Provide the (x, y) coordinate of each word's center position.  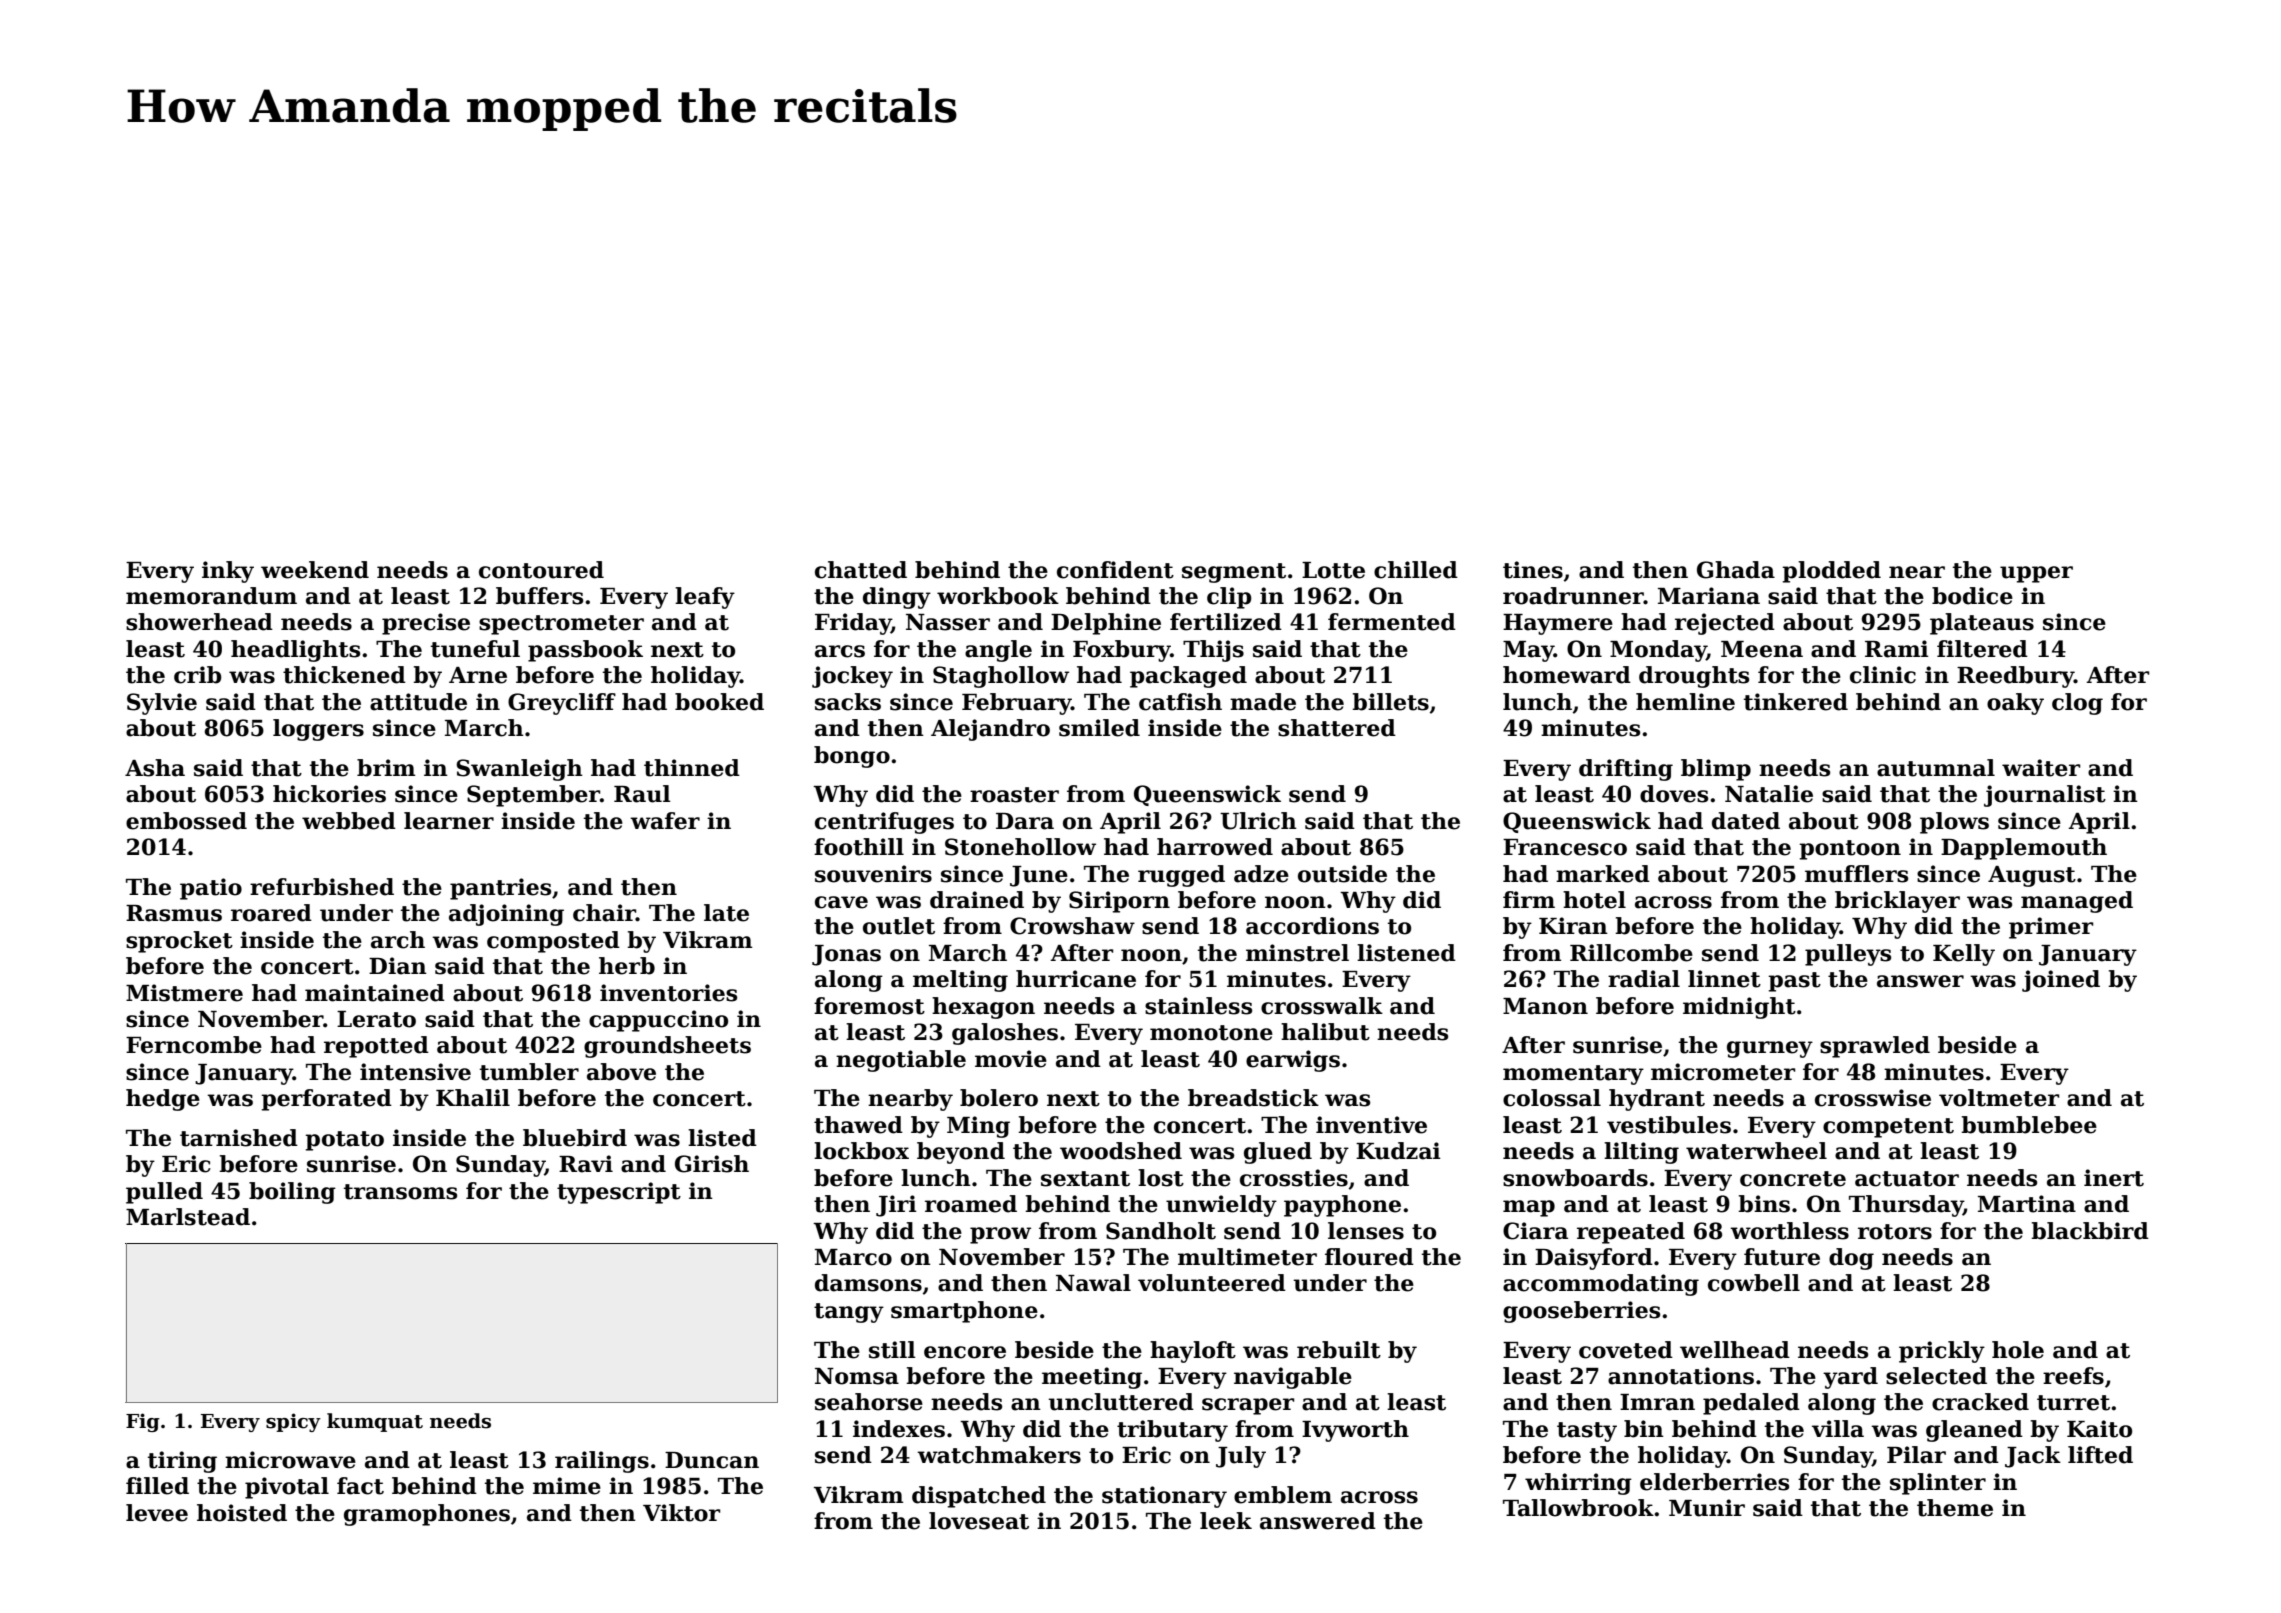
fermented (1392, 622)
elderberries (1714, 1482)
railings (602, 1462)
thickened (344, 675)
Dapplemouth (2024, 849)
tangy (849, 1313)
